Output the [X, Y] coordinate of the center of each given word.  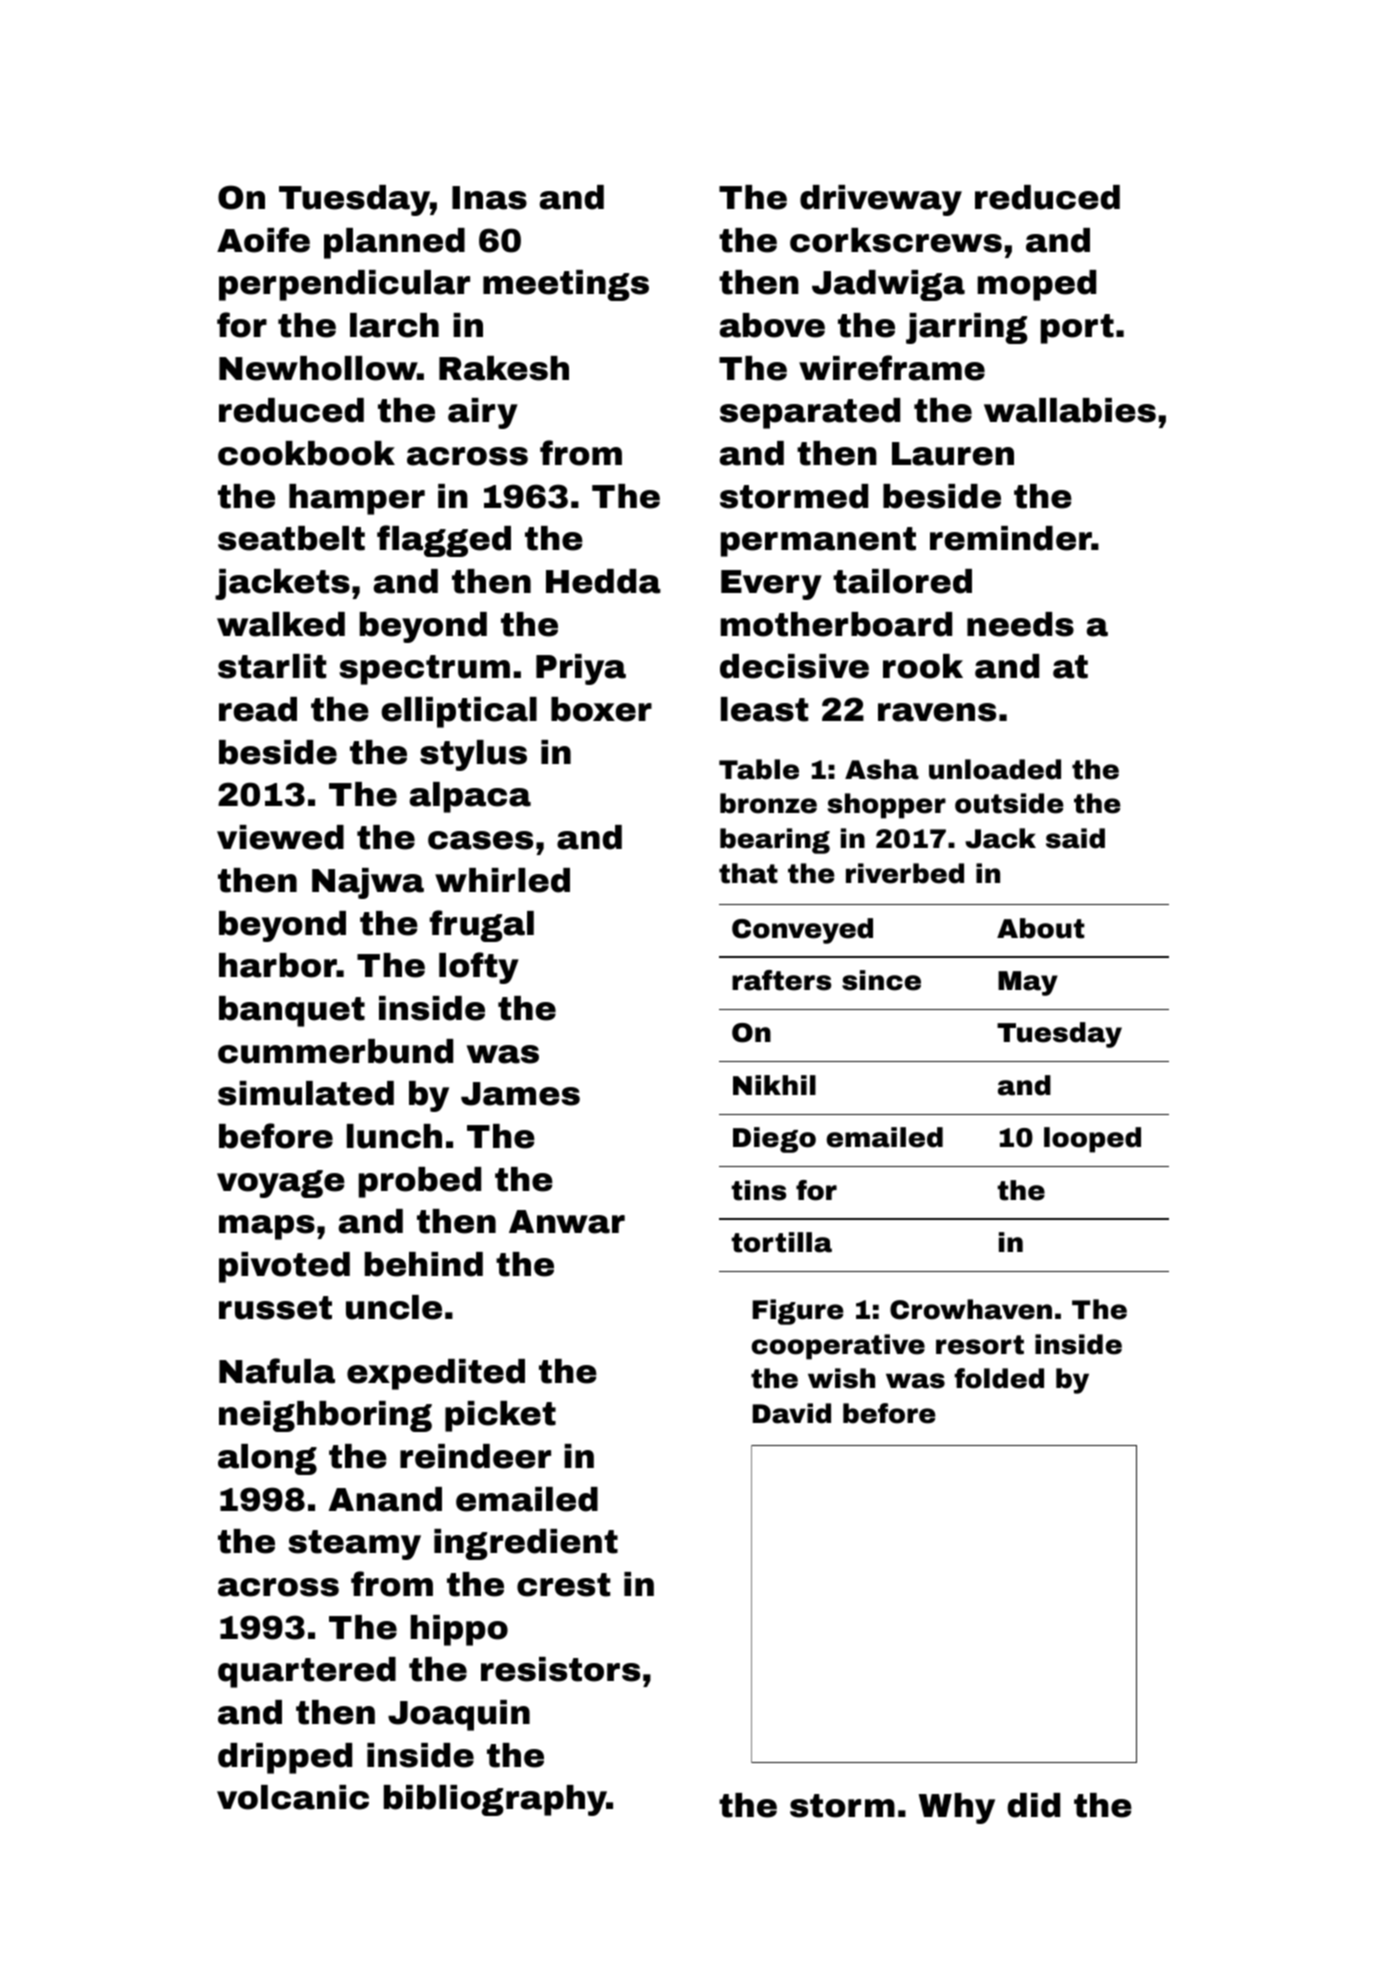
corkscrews [896, 240]
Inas [489, 198]
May [1028, 983]
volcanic [293, 1797]
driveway [881, 200]
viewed [280, 837]
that [748, 873]
